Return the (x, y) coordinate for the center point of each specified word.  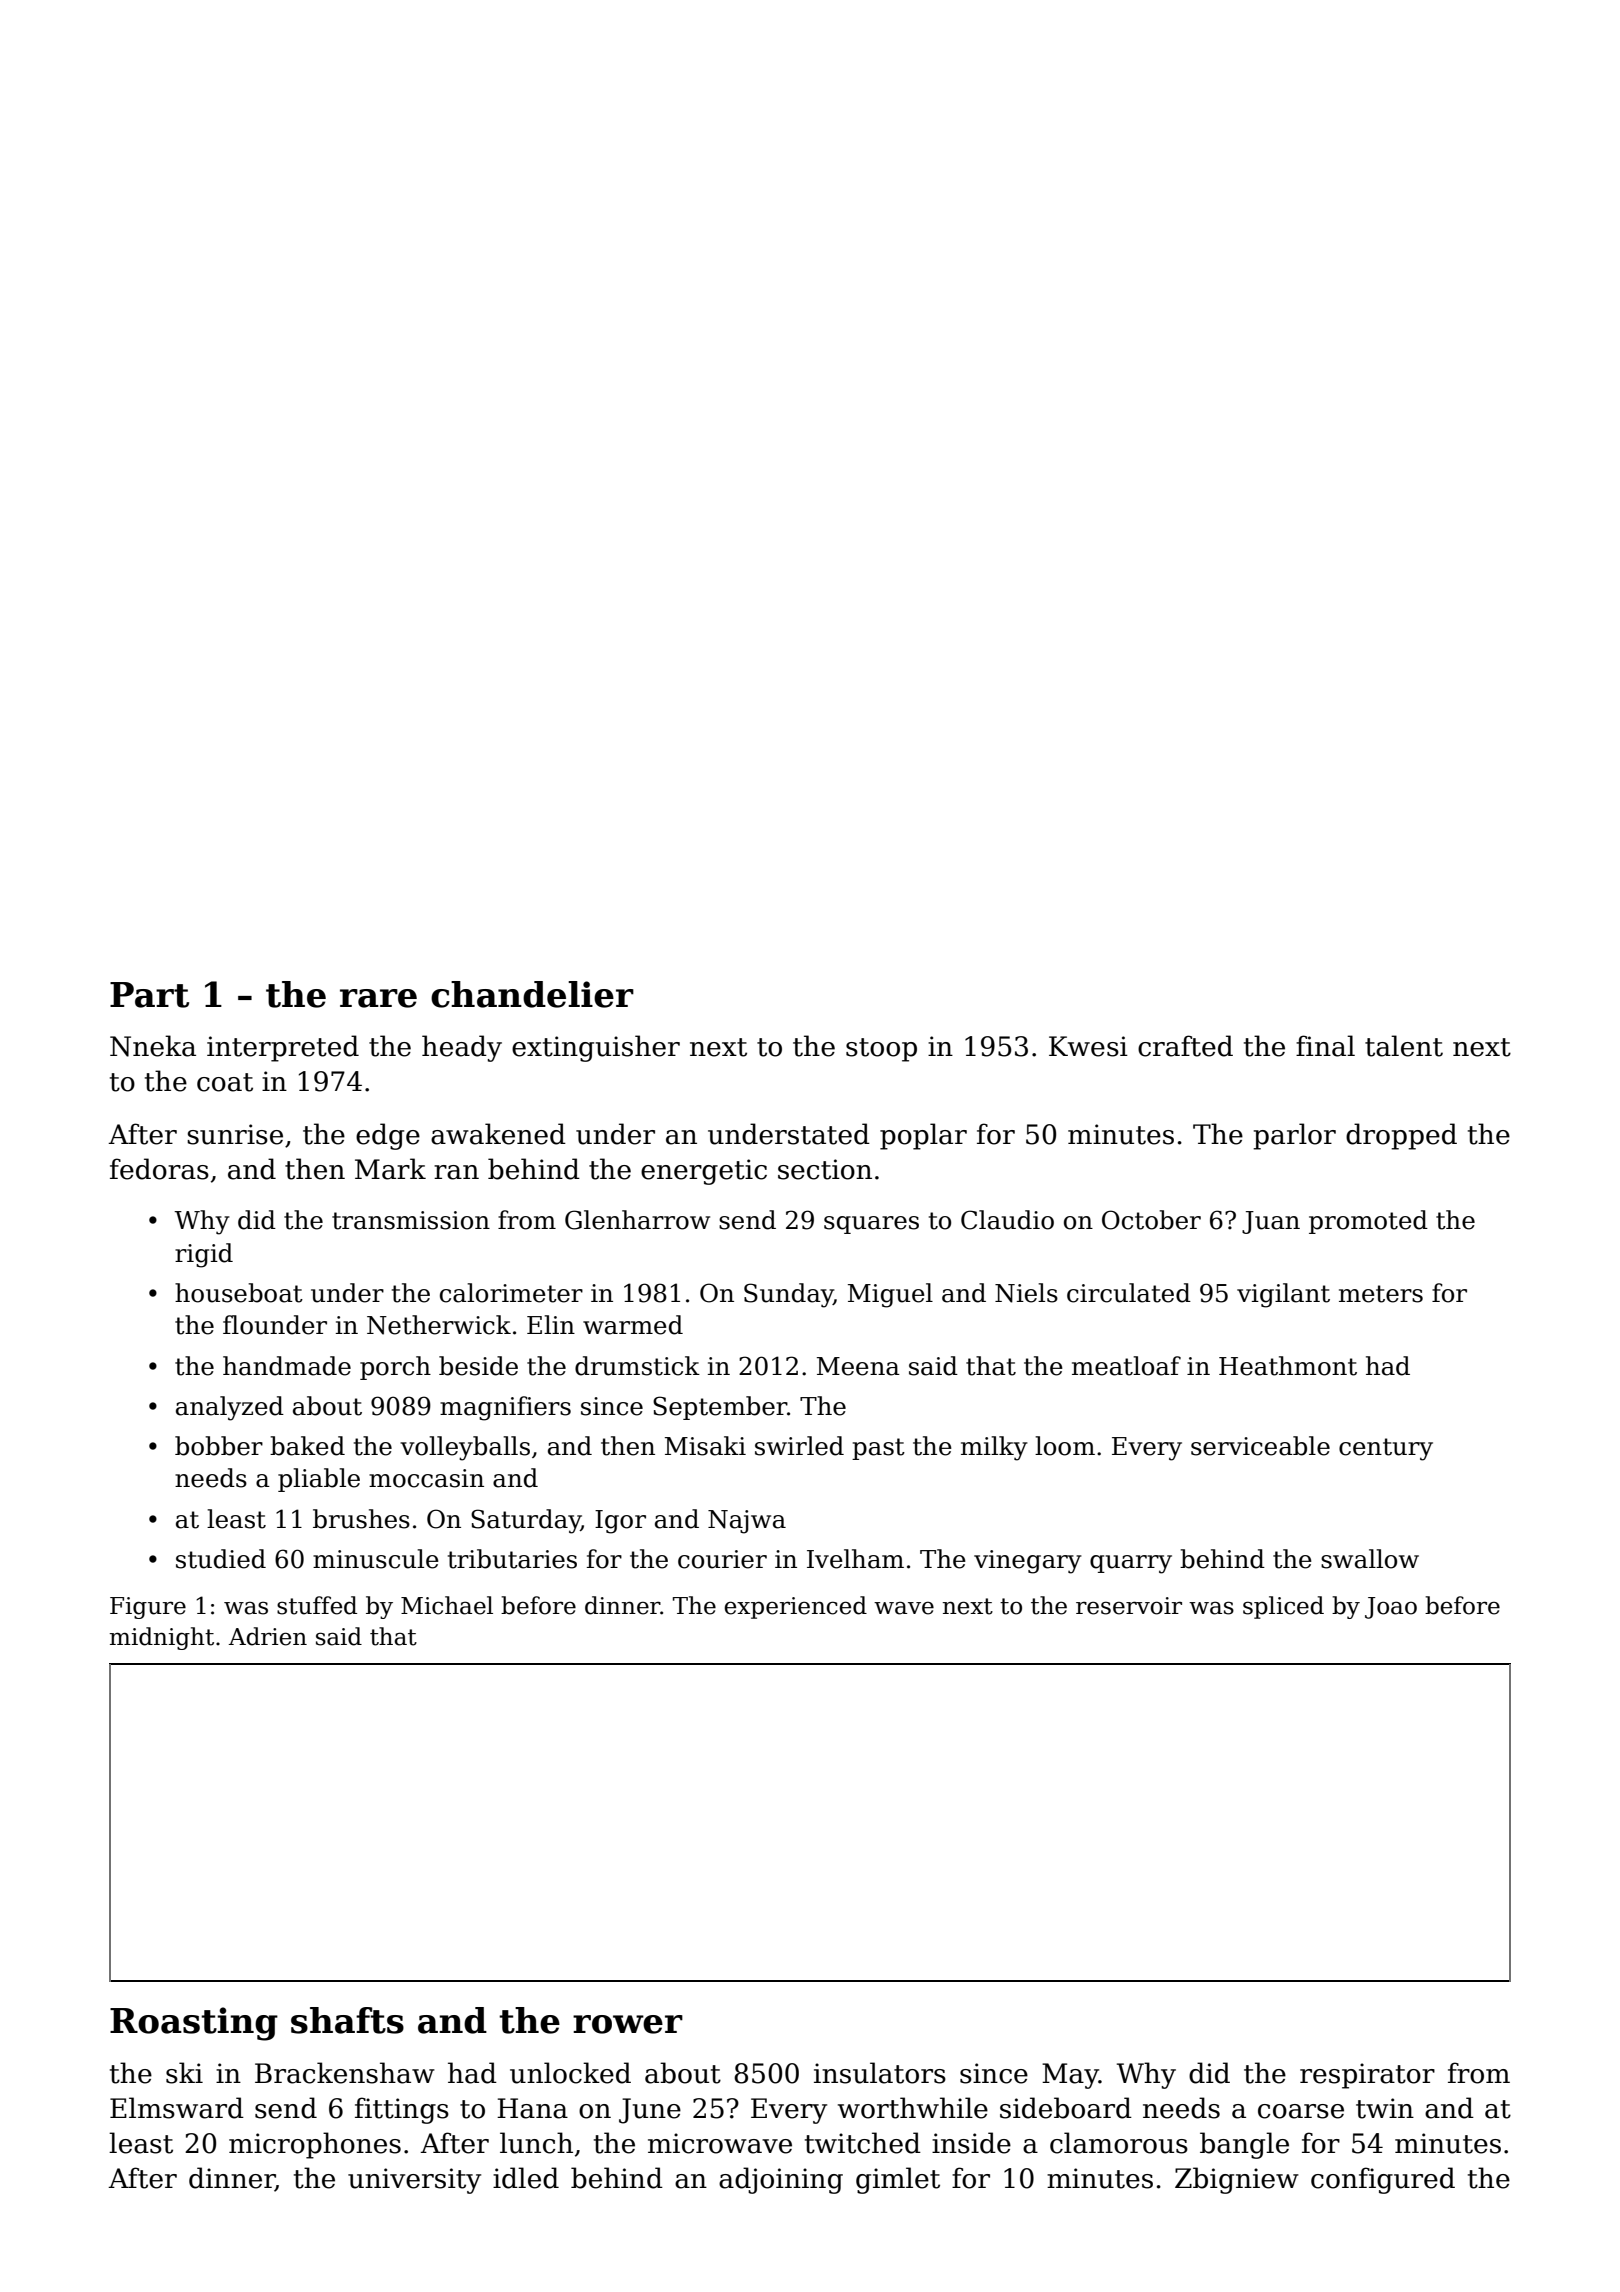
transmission (411, 1220)
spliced (1283, 1607)
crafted (1185, 1046)
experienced (795, 1607)
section (825, 1169)
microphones (315, 2145)
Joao (1391, 1608)
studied (221, 1559)
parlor (1294, 1136)
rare (378, 998)
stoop (881, 1050)
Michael (447, 1605)
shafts (347, 2020)
